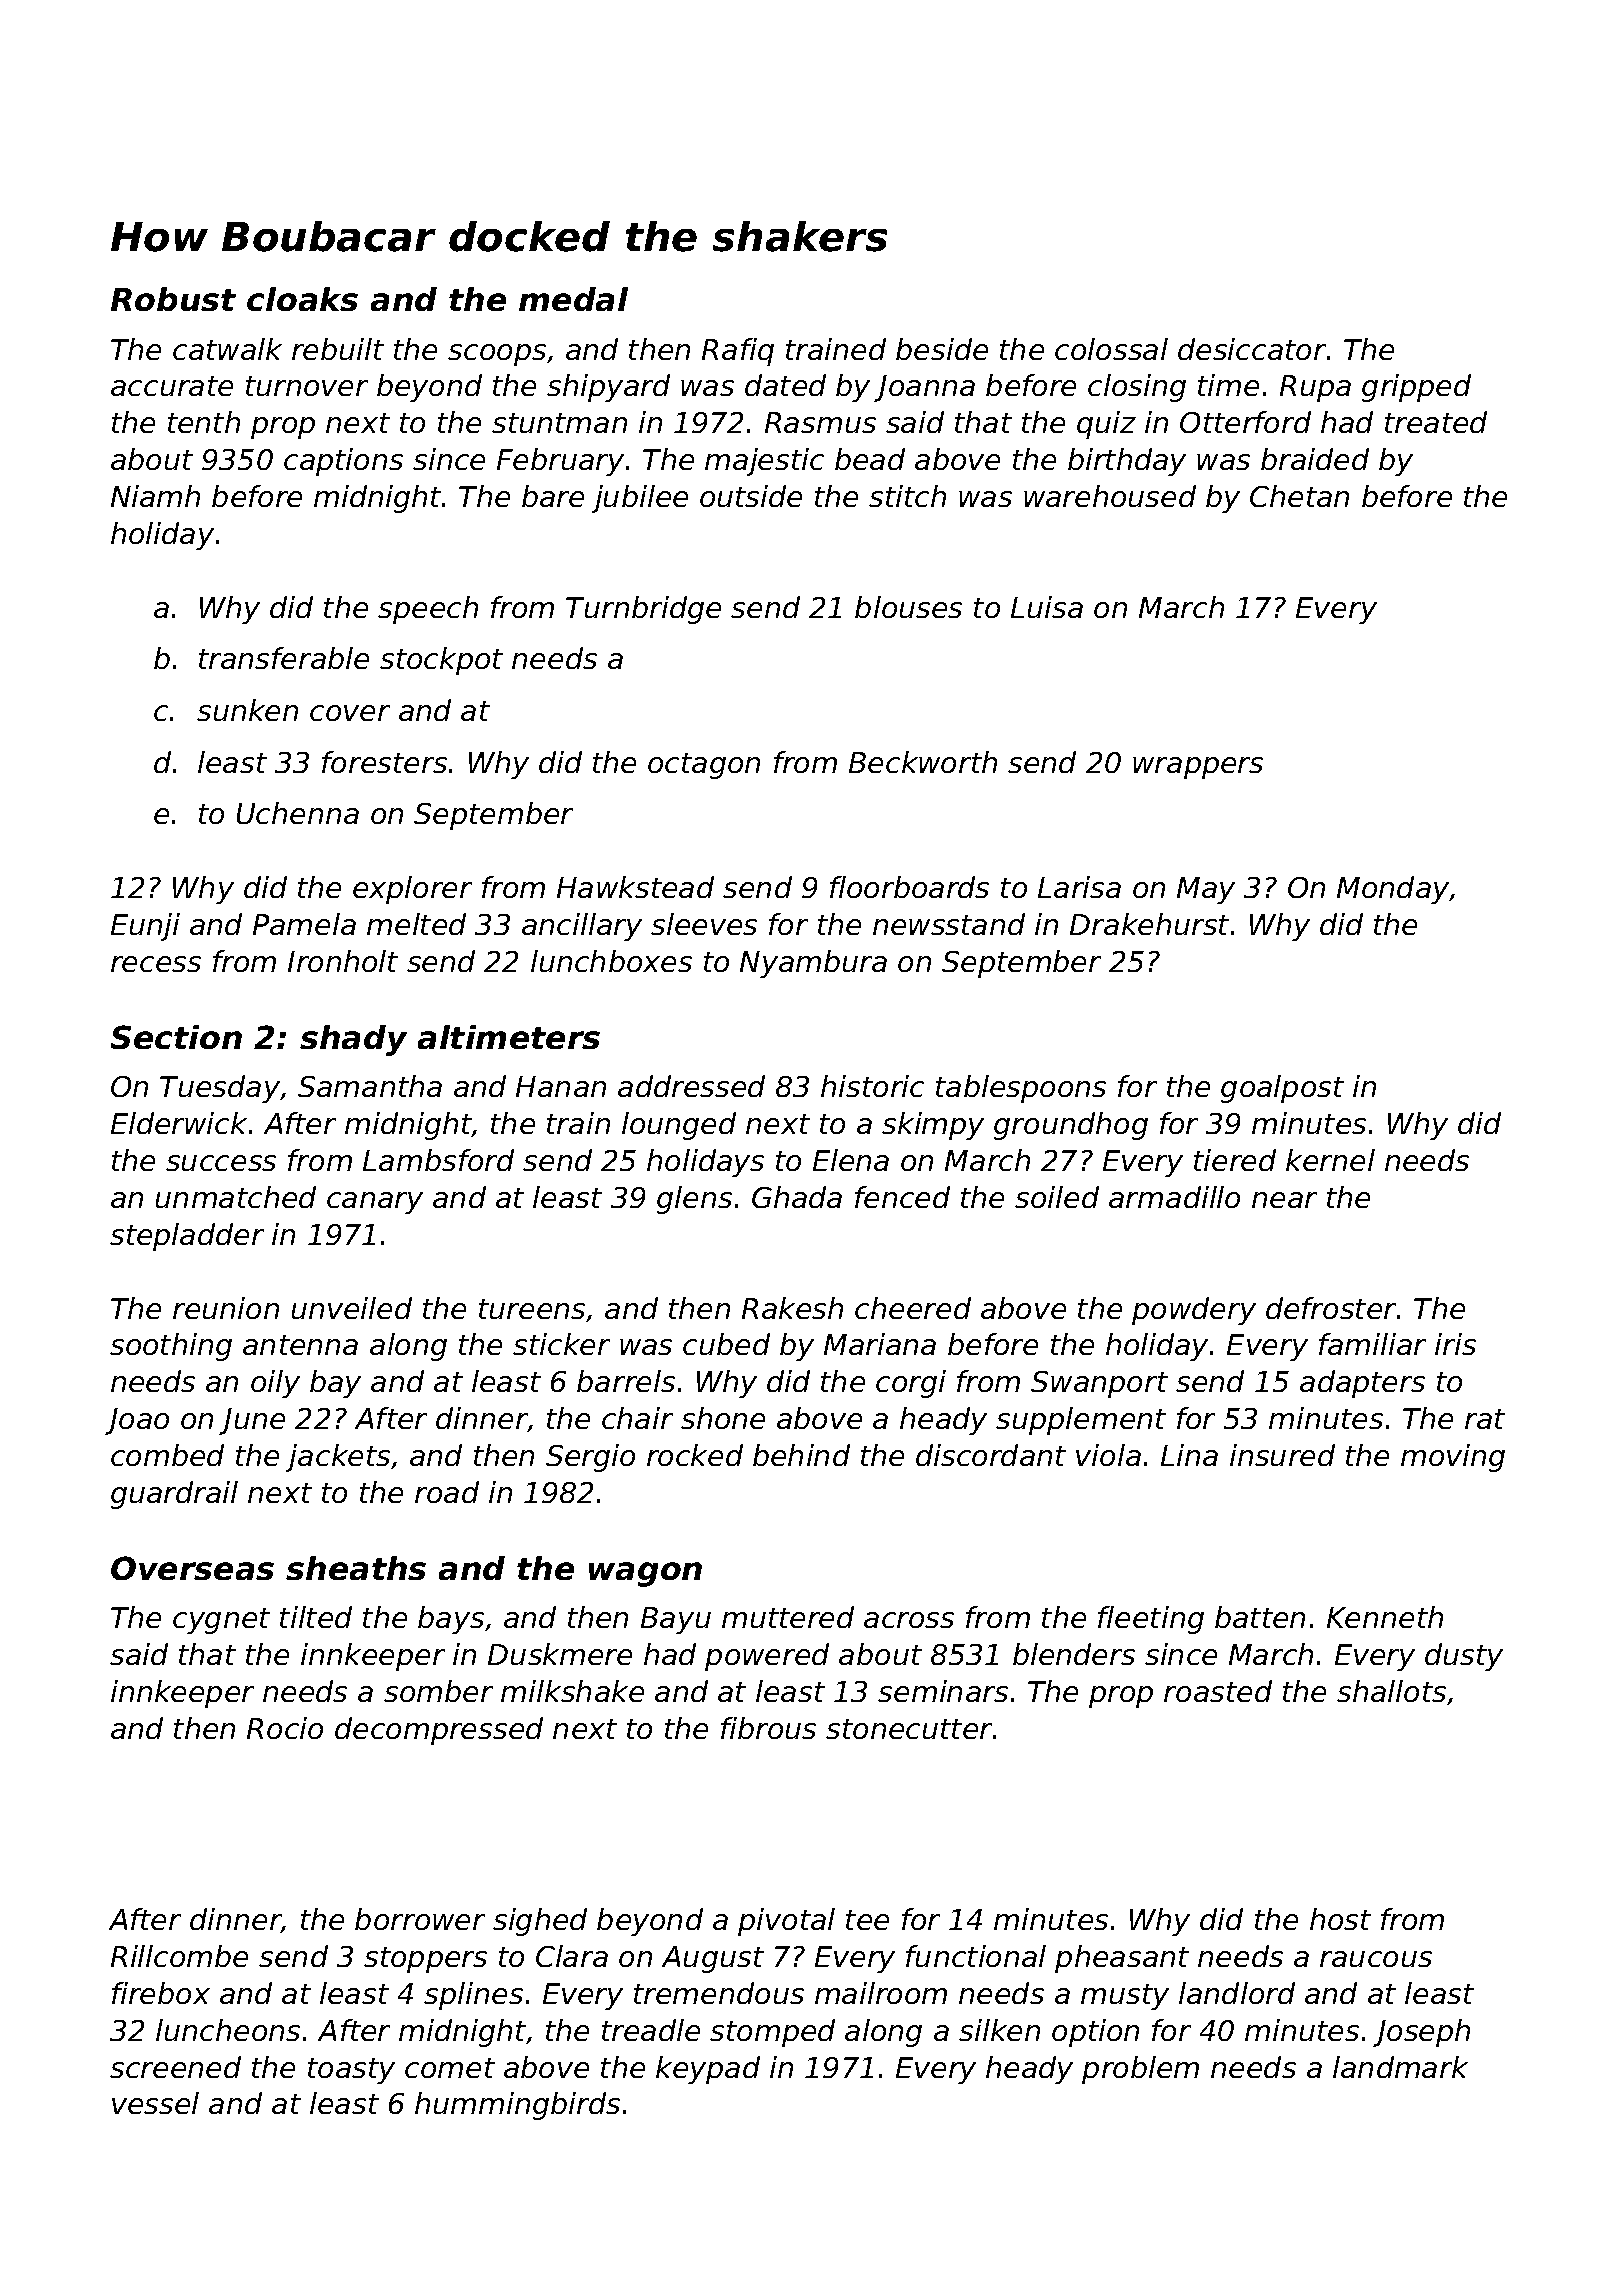 This image has height=2292, width=1620. What do you see at coordinates (247, 710) in the image?
I see `sunken` at bounding box center [247, 710].
